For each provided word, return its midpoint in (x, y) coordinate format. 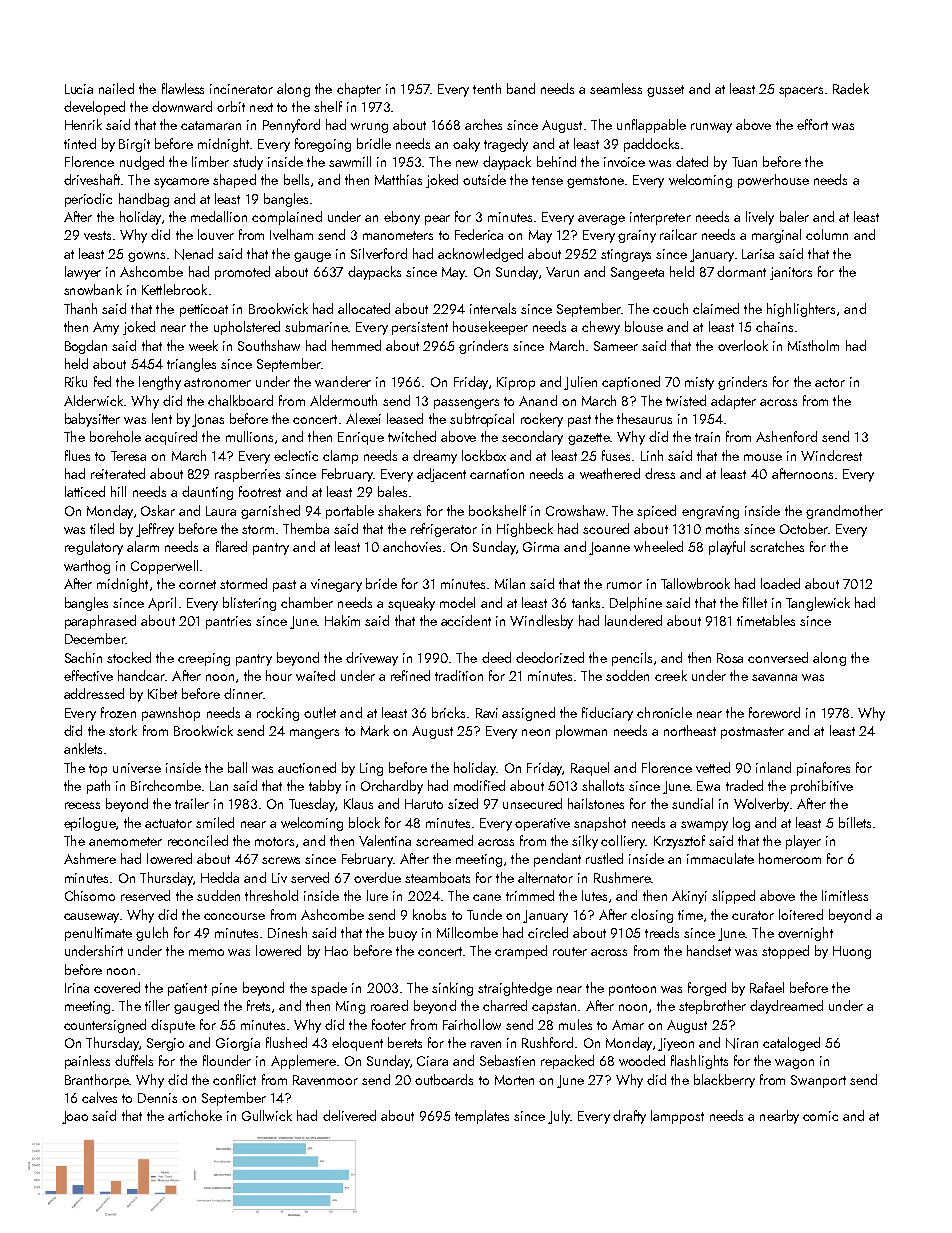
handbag (144, 200)
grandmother (844, 512)
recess (82, 805)
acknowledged (480, 255)
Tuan (744, 162)
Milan (510, 583)
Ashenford (786, 436)
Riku (76, 381)
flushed (286, 1042)
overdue (377, 877)
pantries (228, 622)
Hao (336, 951)
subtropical (482, 420)
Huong (852, 952)
